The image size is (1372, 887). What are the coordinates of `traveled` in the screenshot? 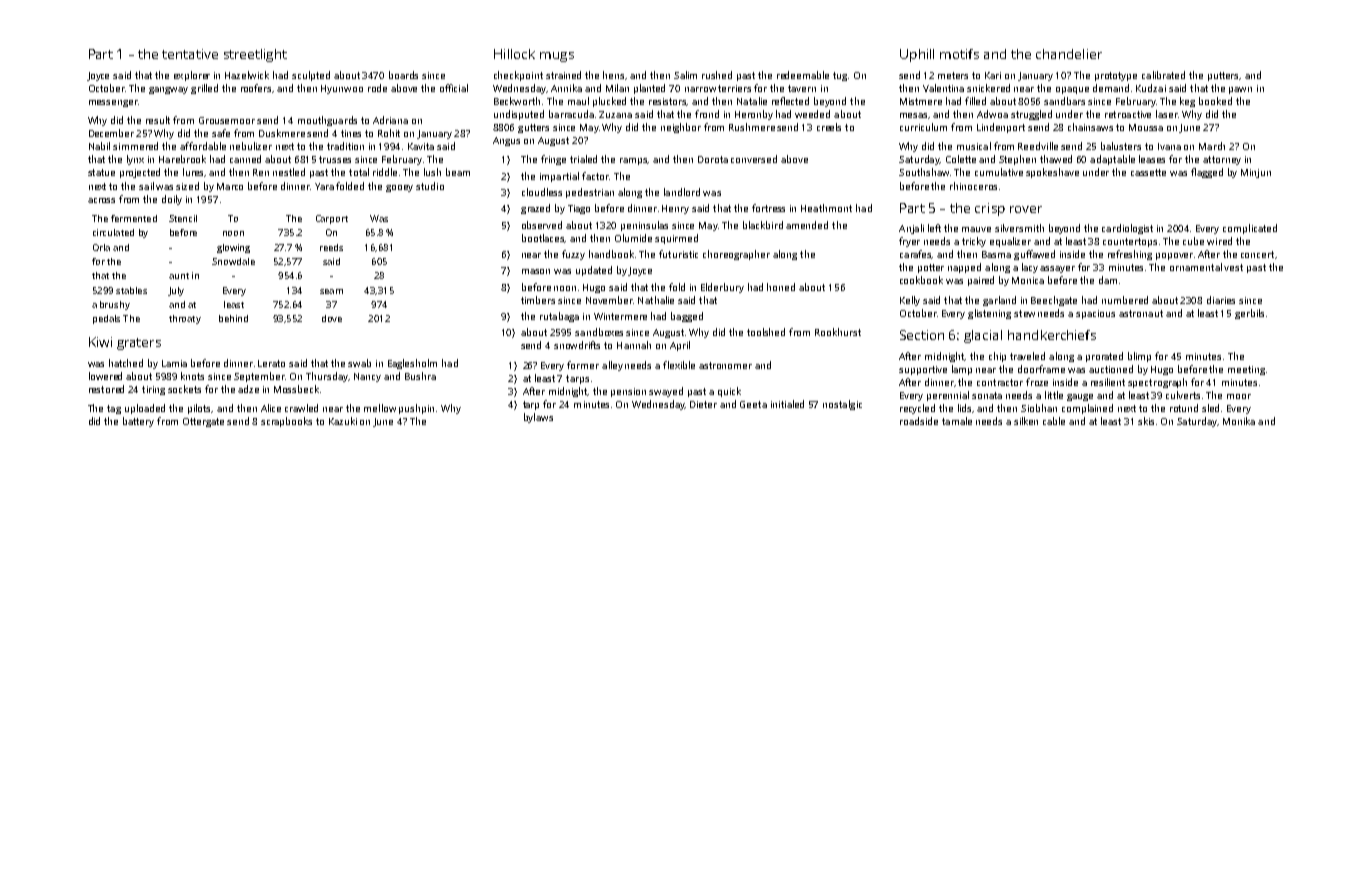 It's located at (1027, 356).
